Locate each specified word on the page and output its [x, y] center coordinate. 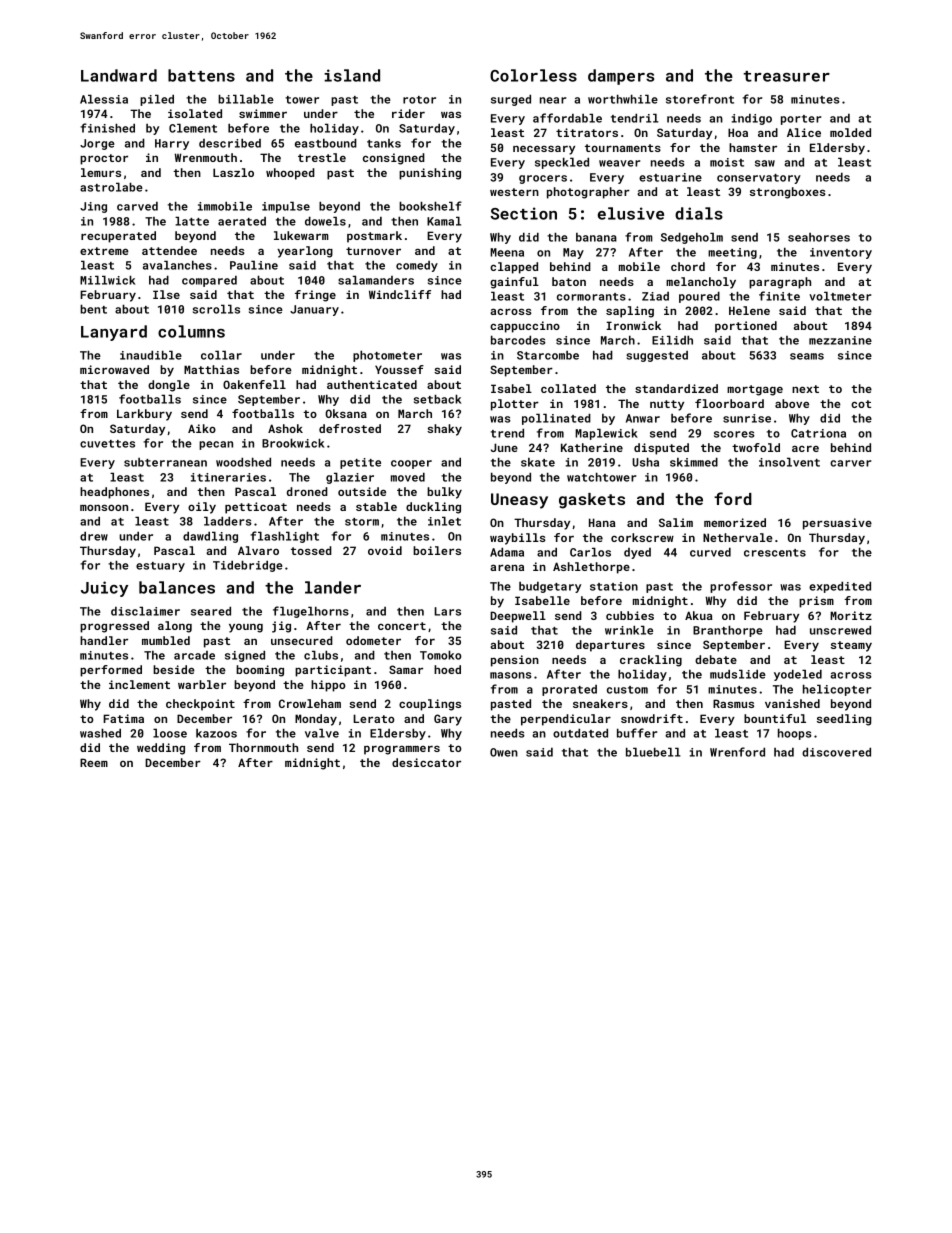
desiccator [426, 762]
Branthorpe [728, 631]
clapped [514, 268]
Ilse [166, 294]
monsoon [104, 507]
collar [221, 355]
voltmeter [840, 296]
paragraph [780, 283]
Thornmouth [263, 747]
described [230, 143]
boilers [437, 550]
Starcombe [548, 355]
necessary [544, 150]
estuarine [670, 177]
